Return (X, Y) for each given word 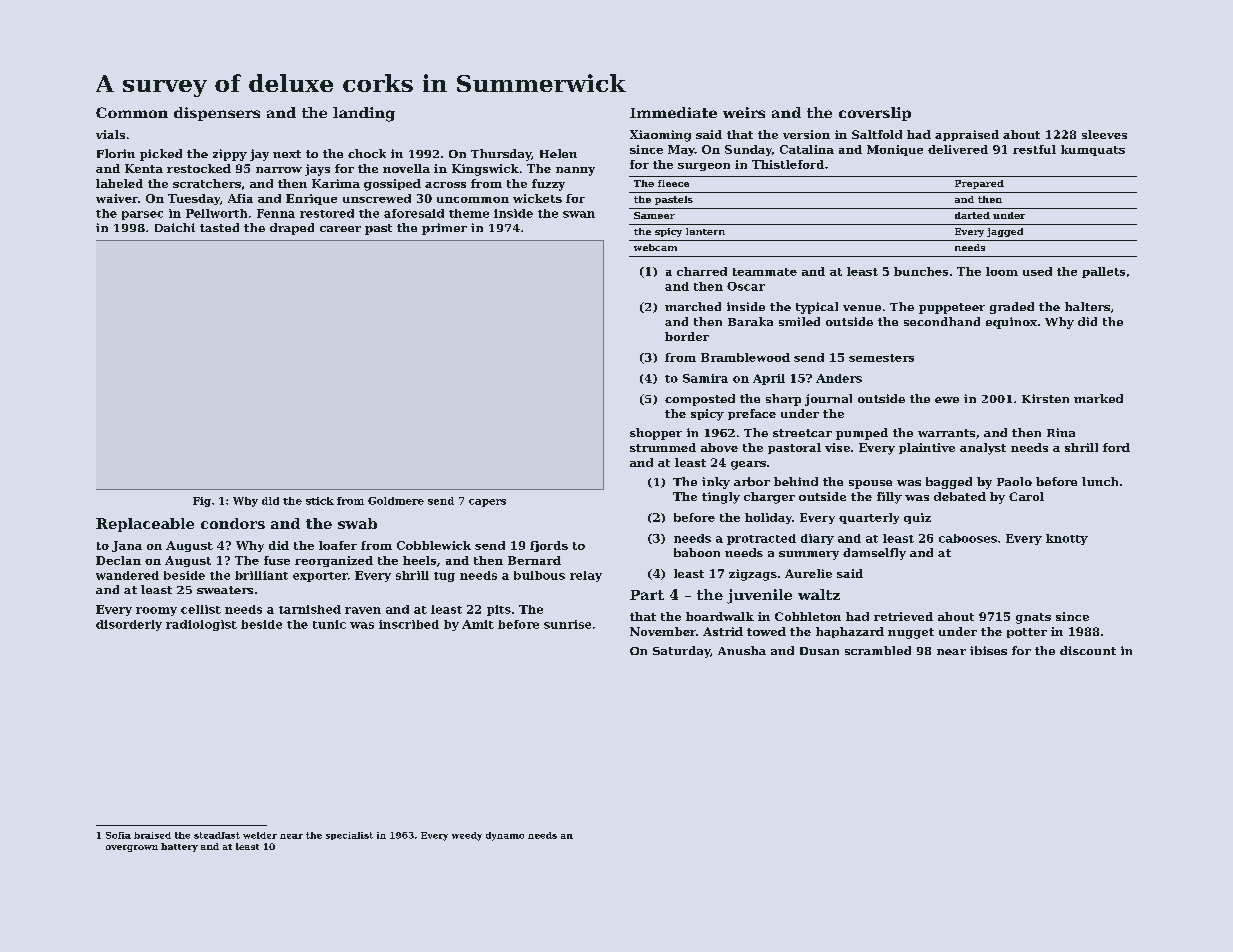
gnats (1033, 618)
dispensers (217, 114)
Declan (118, 560)
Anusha (742, 650)
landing (364, 114)
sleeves (1104, 134)
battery (179, 847)
